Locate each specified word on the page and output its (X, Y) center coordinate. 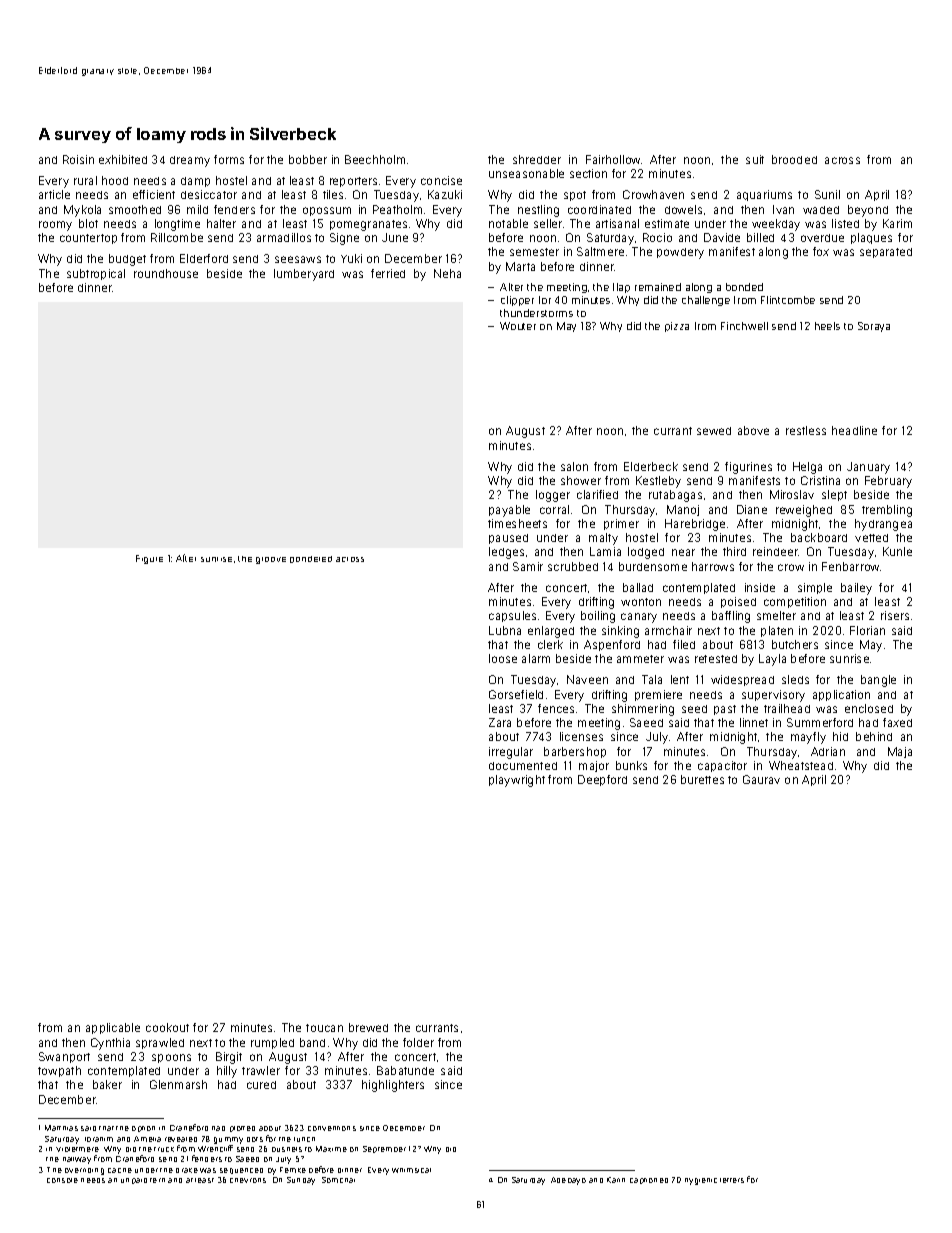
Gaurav (761, 779)
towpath (59, 1071)
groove (271, 560)
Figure (149, 559)
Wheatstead (801, 765)
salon (574, 466)
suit (755, 159)
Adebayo (568, 1181)
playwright (517, 781)
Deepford (602, 780)
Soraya (874, 327)
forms (229, 159)
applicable (113, 1028)
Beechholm (375, 159)
